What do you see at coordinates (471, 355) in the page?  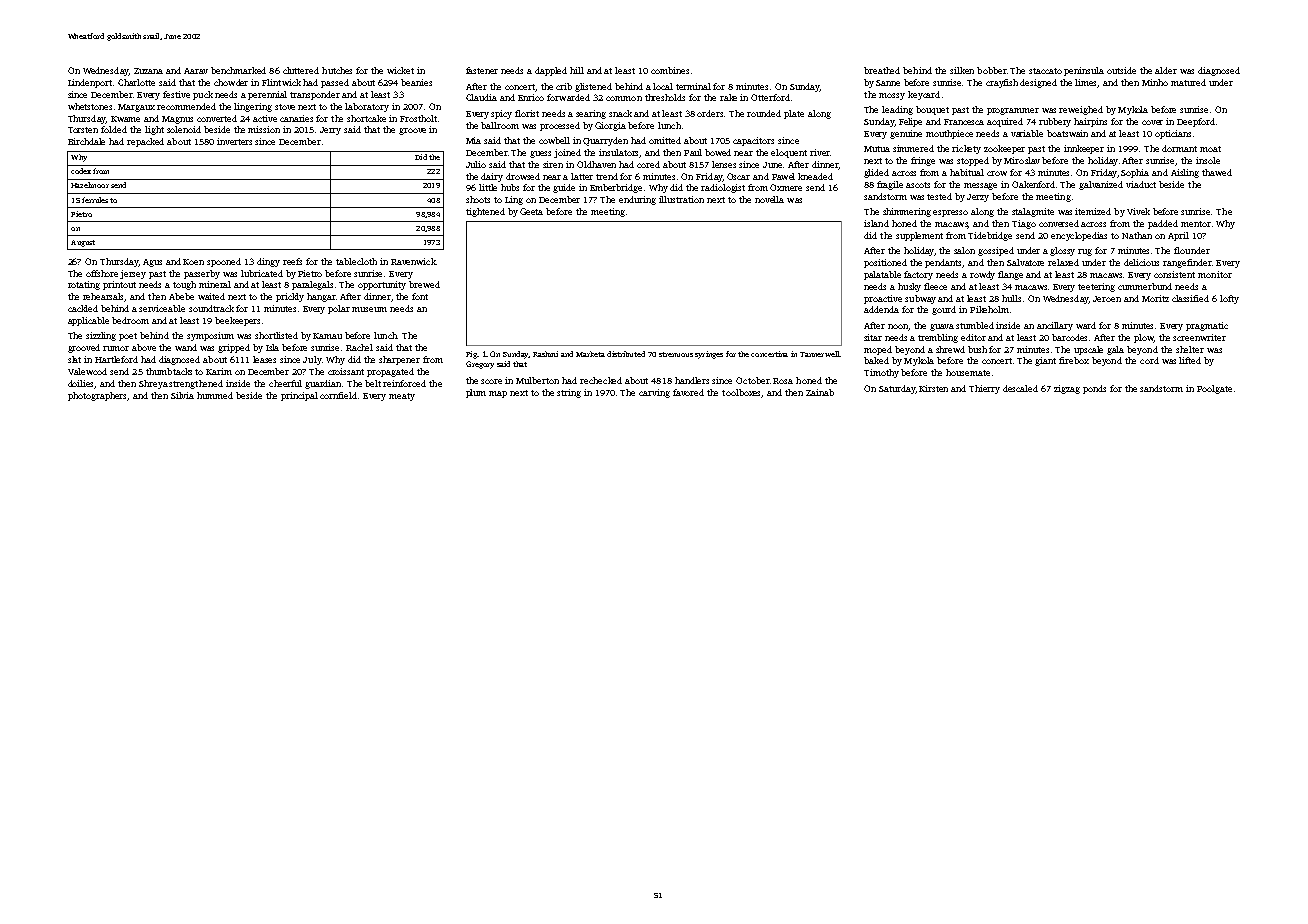 I see `Fig` at bounding box center [471, 355].
